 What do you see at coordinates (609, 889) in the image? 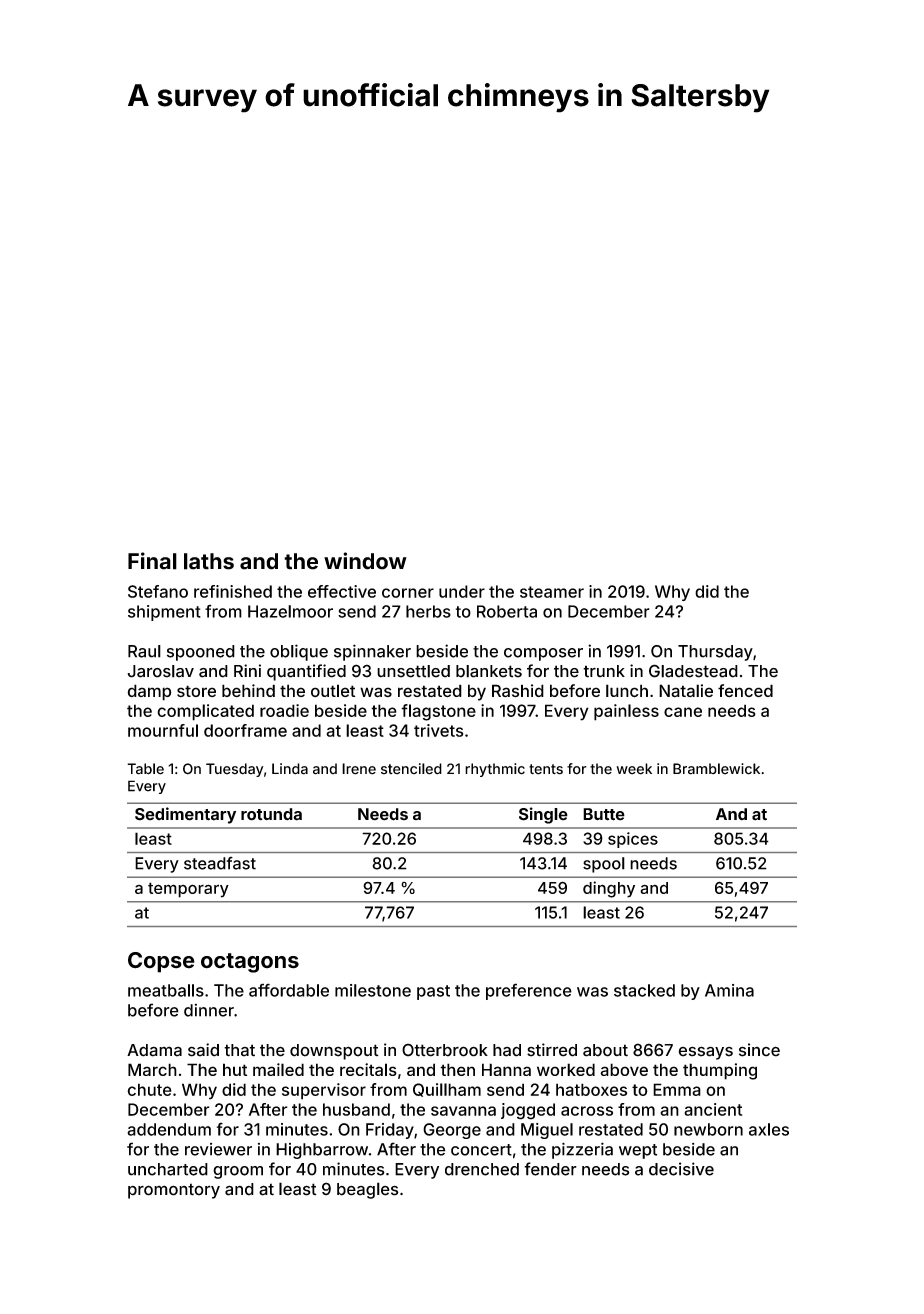
I see `dinghy` at bounding box center [609, 889].
